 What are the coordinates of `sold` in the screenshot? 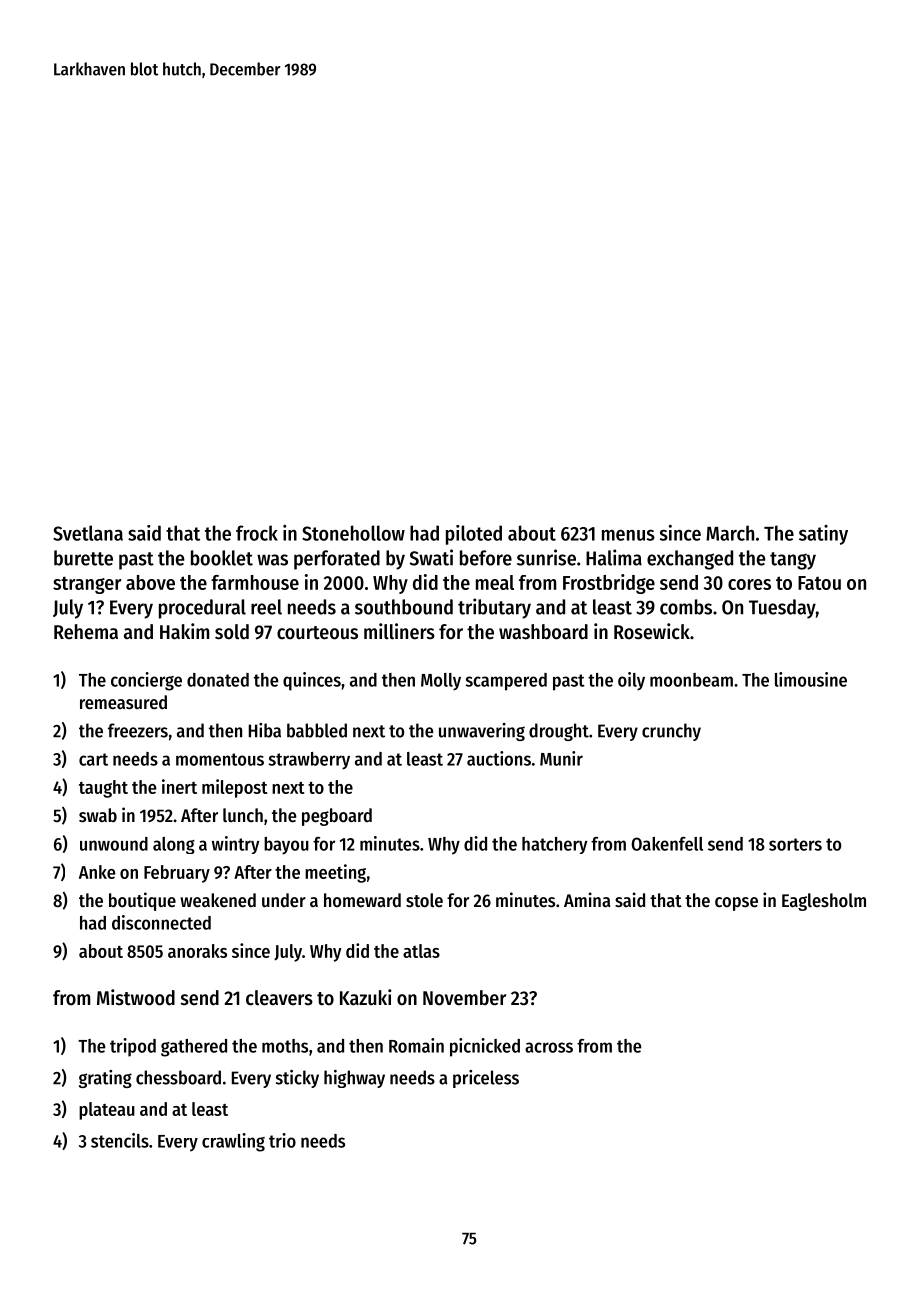 It's located at (232, 632).
